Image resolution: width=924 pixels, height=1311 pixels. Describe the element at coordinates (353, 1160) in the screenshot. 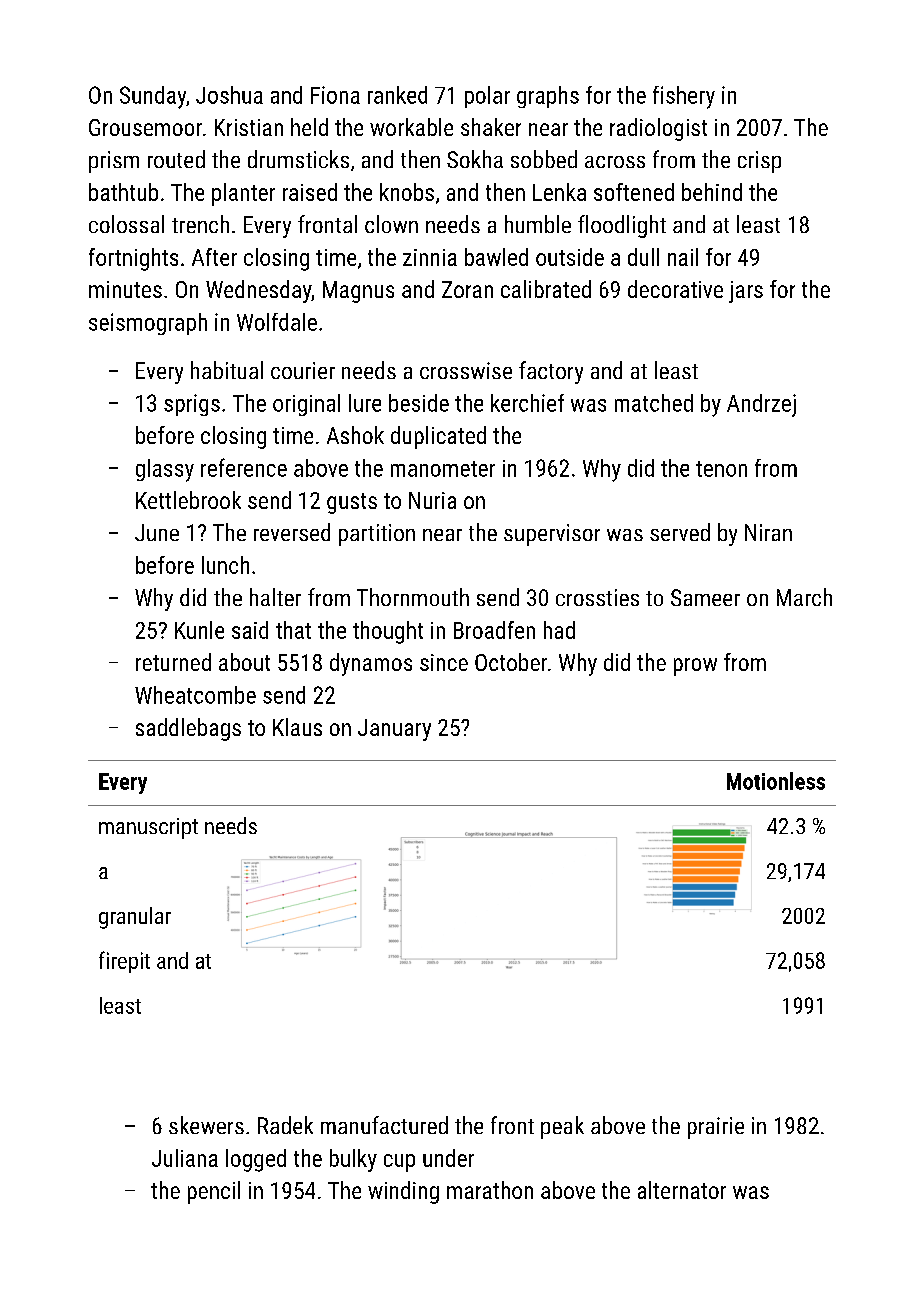

I see `bulky` at that location.
